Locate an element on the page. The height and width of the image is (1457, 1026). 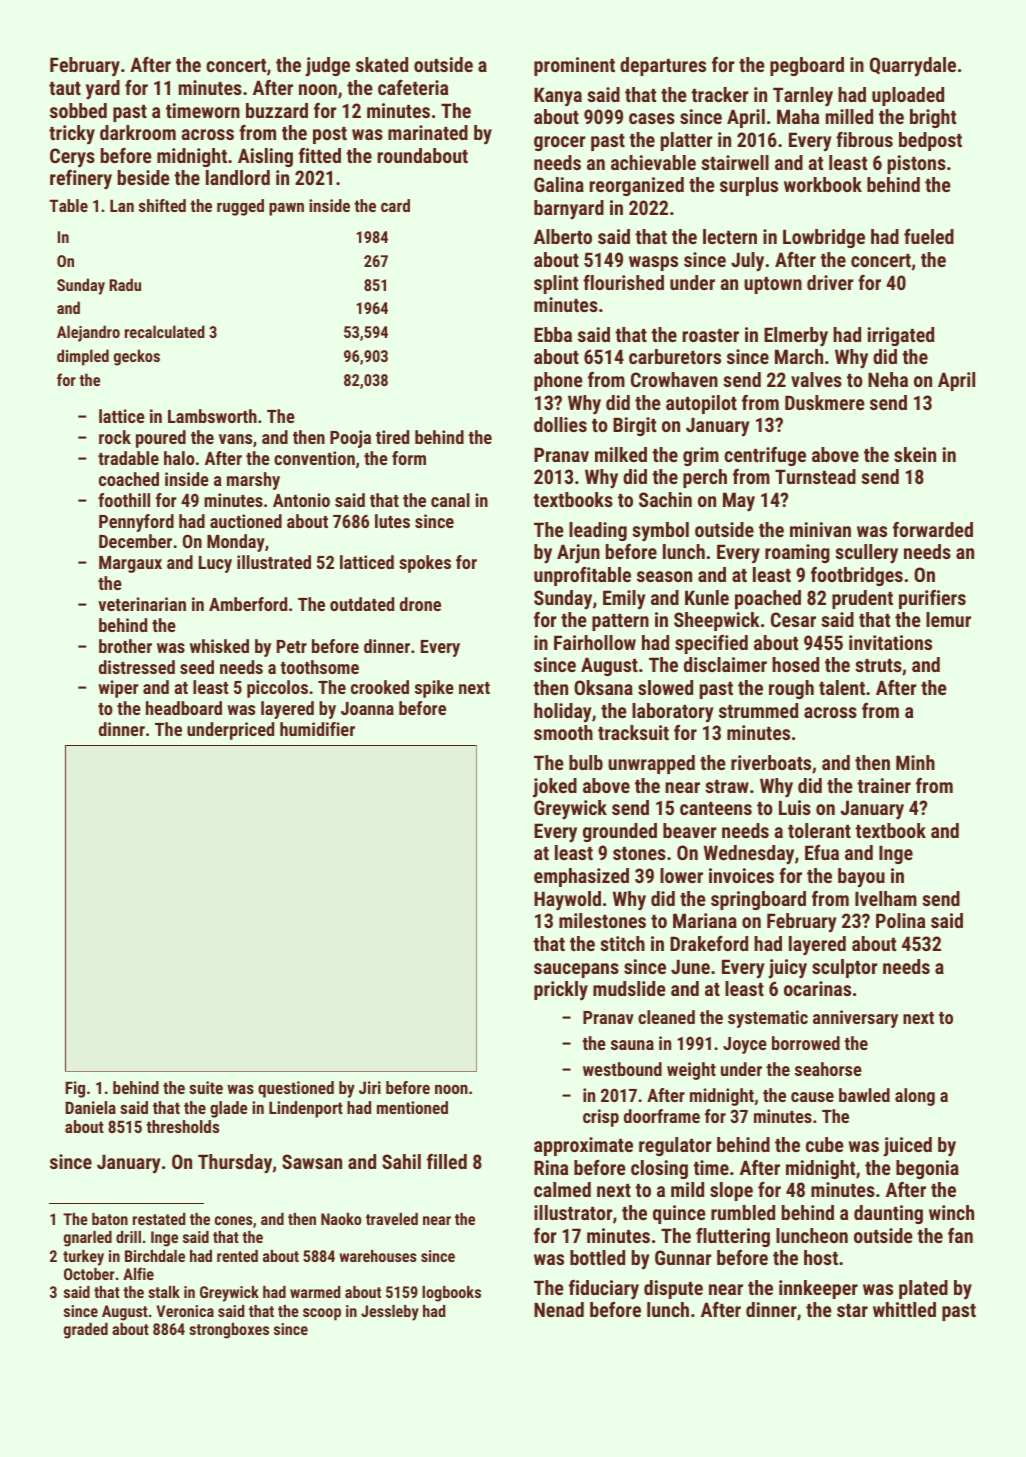
wasps is located at coordinates (653, 263).
